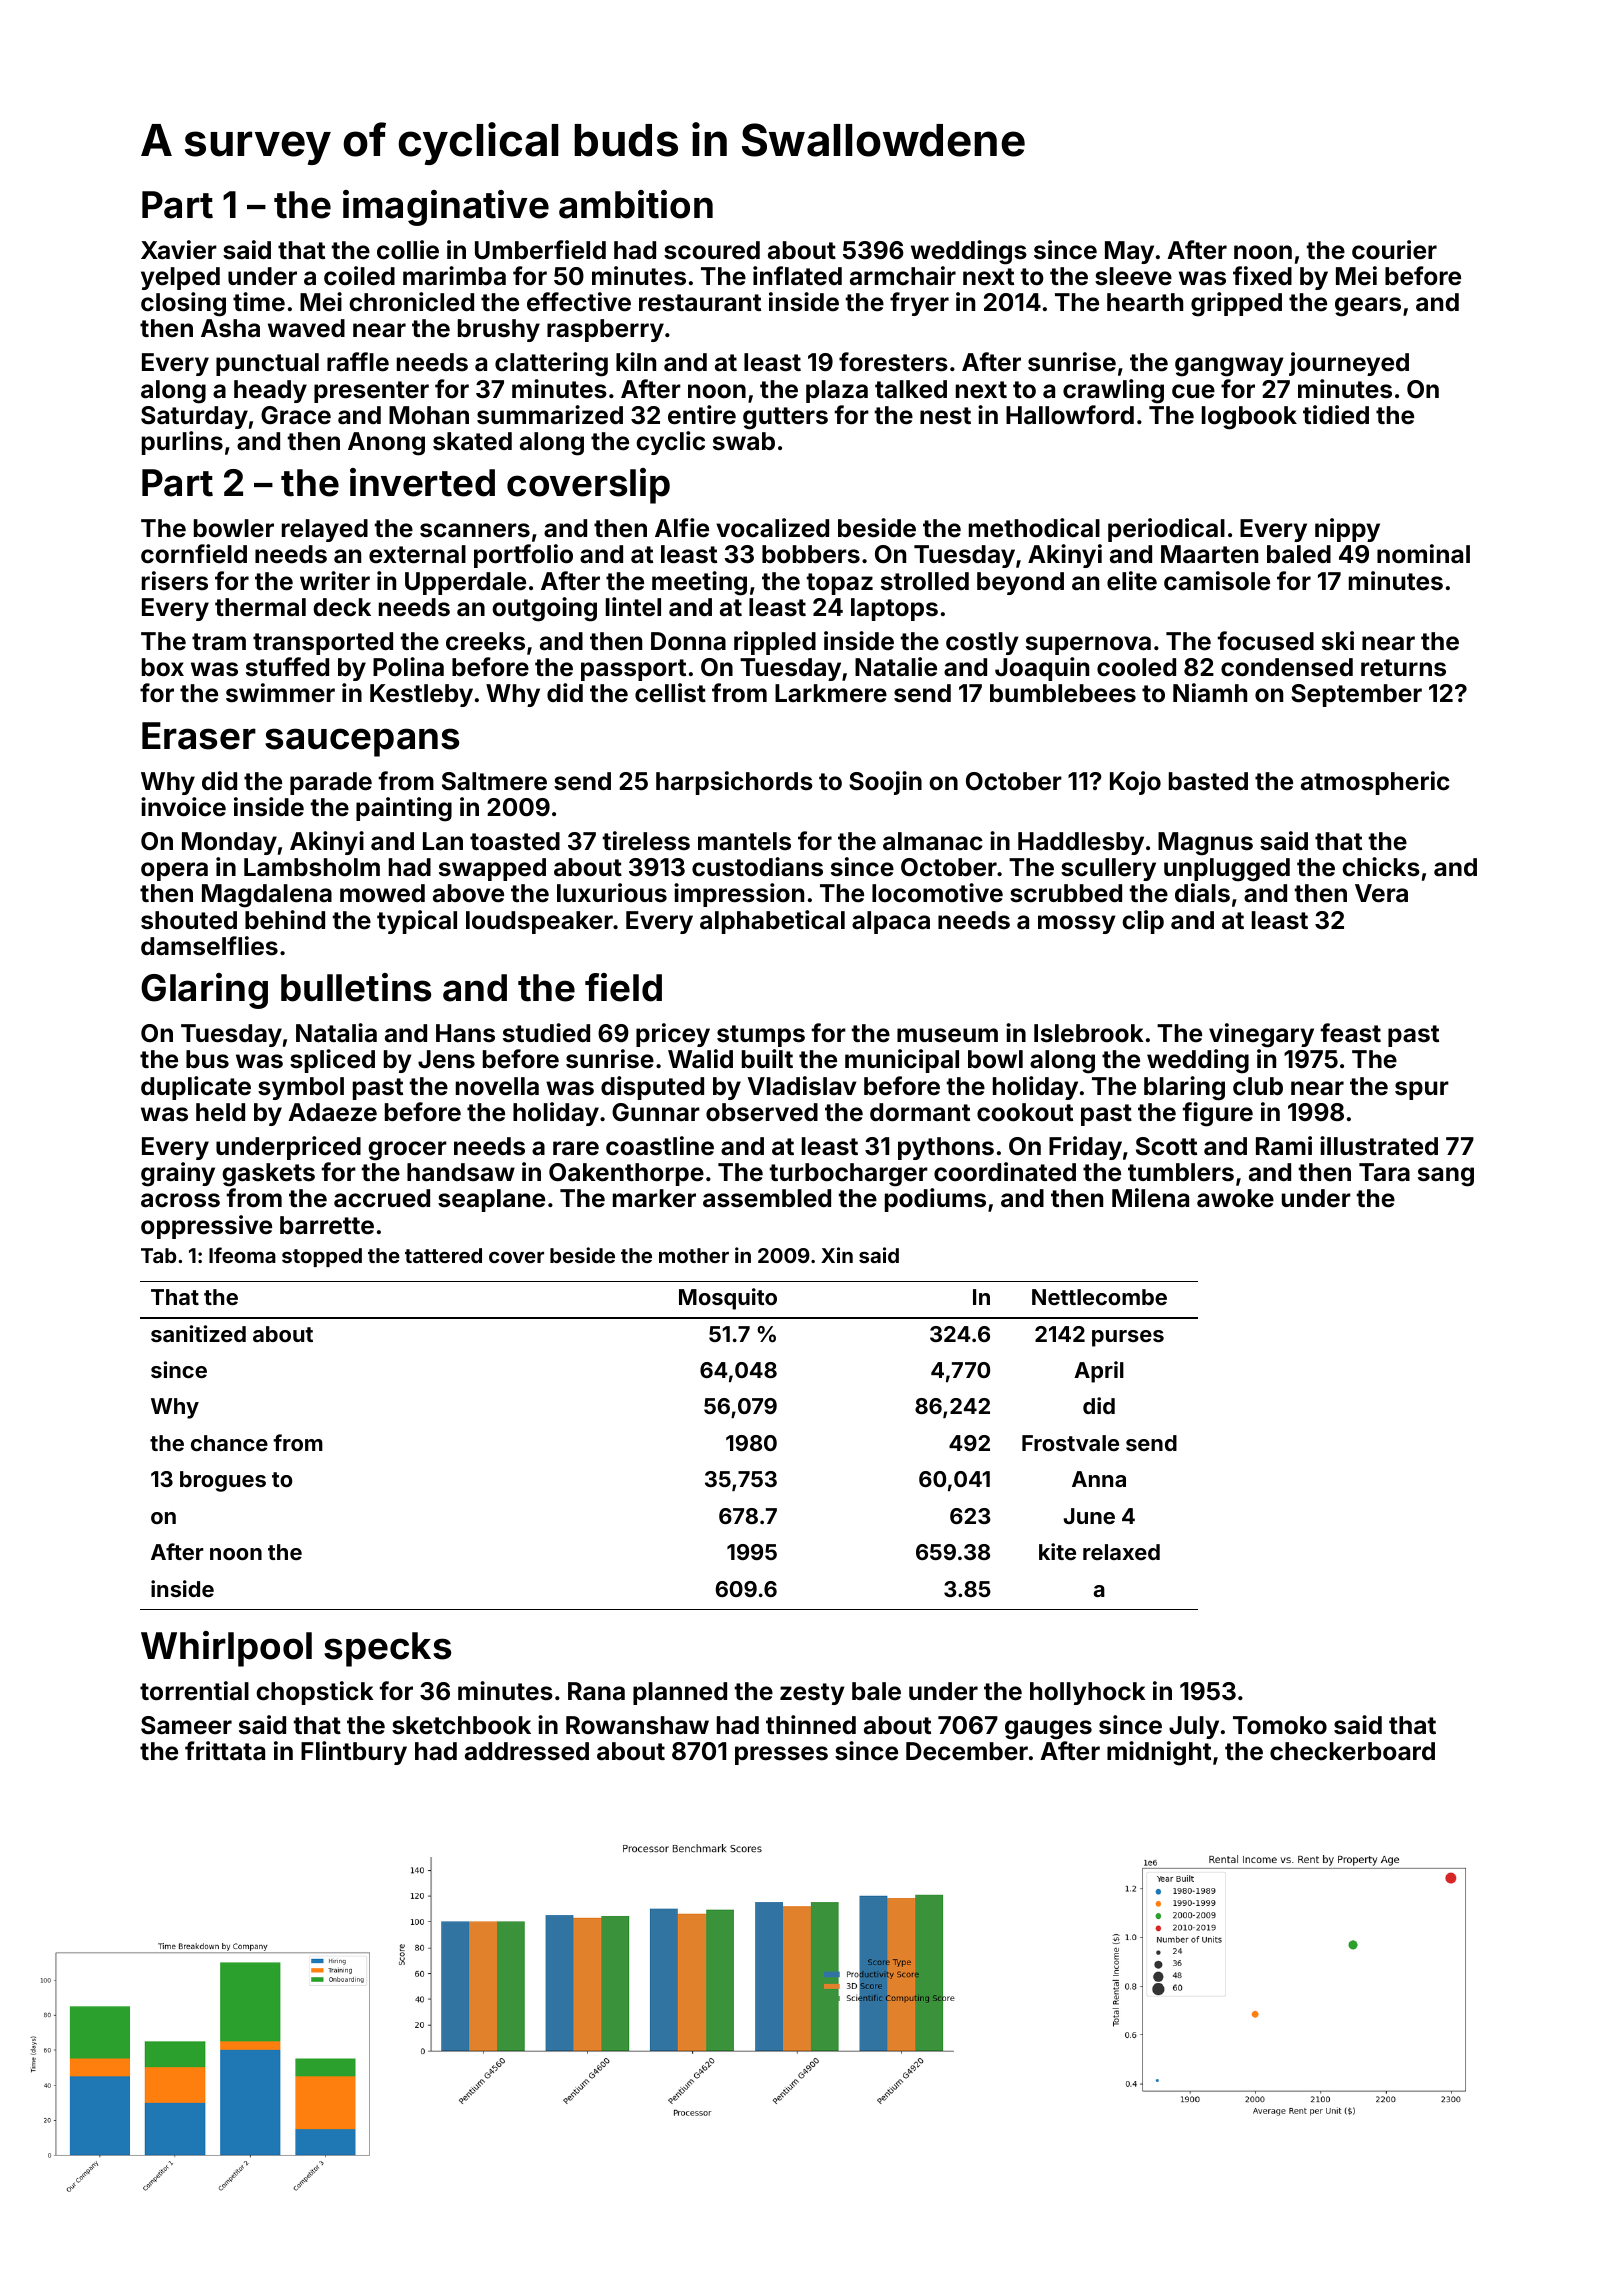  What do you see at coordinates (947, 1035) in the screenshot?
I see `museum` at bounding box center [947, 1035].
